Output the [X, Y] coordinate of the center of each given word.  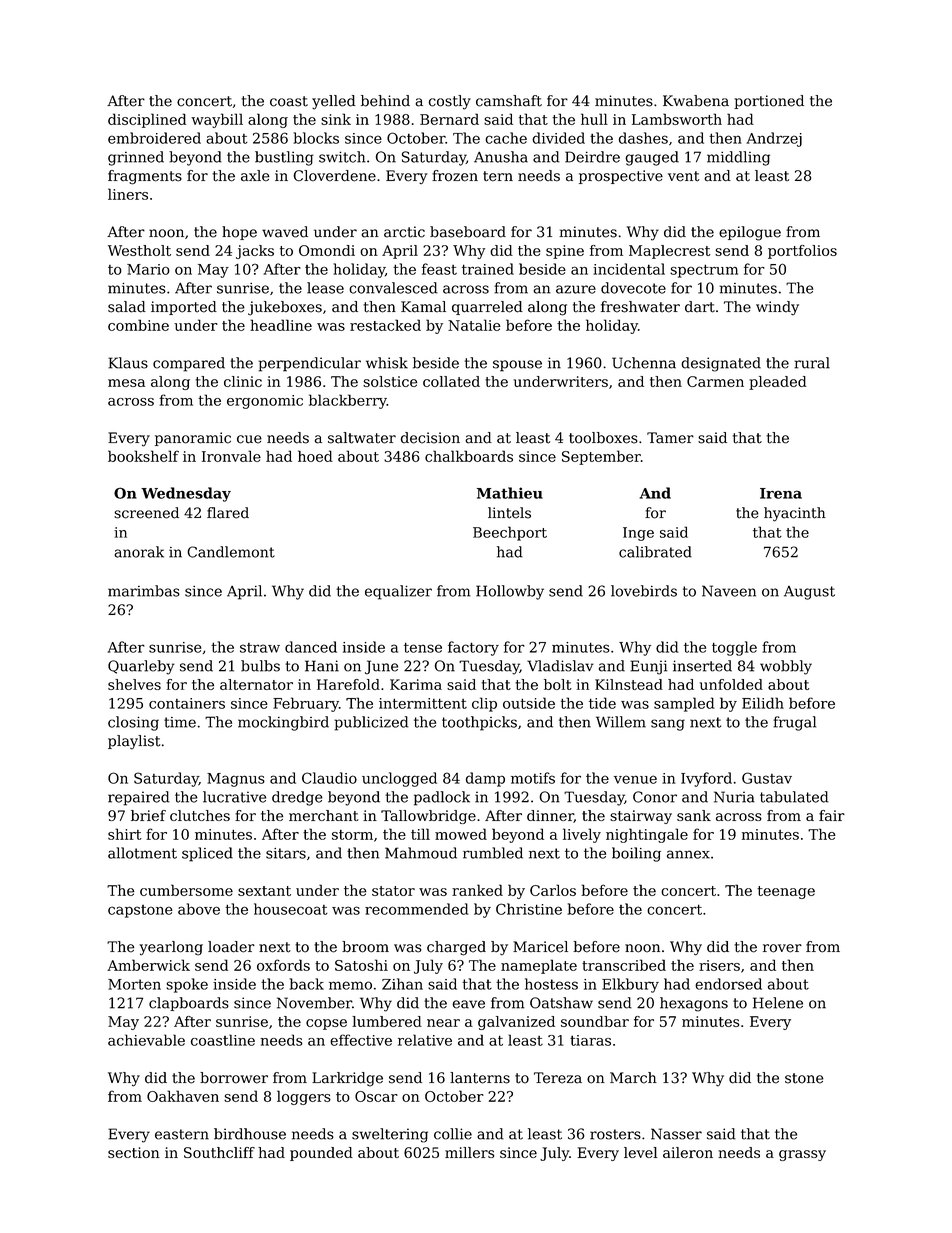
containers [187, 703]
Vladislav [560, 666]
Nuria [734, 797]
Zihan [402, 984]
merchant [324, 815]
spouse [517, 366]
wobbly [786, 667]
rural [812, 363]
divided [558, 138]
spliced [207, 854]
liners [128, 194]
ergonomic [265, 402]
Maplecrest [669, 252]
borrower [234, 1078]
